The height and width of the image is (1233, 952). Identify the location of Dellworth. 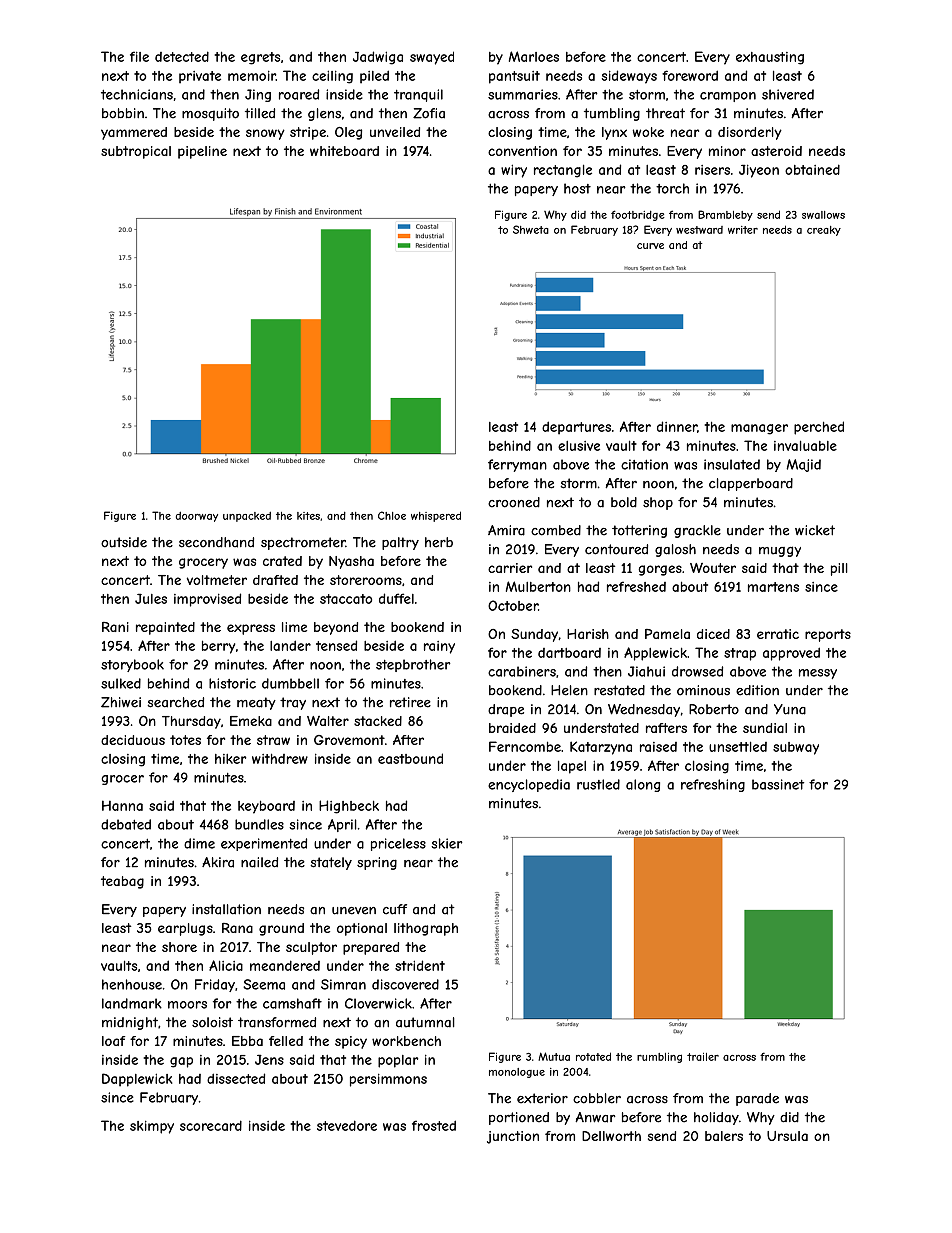
(611, 1136).
